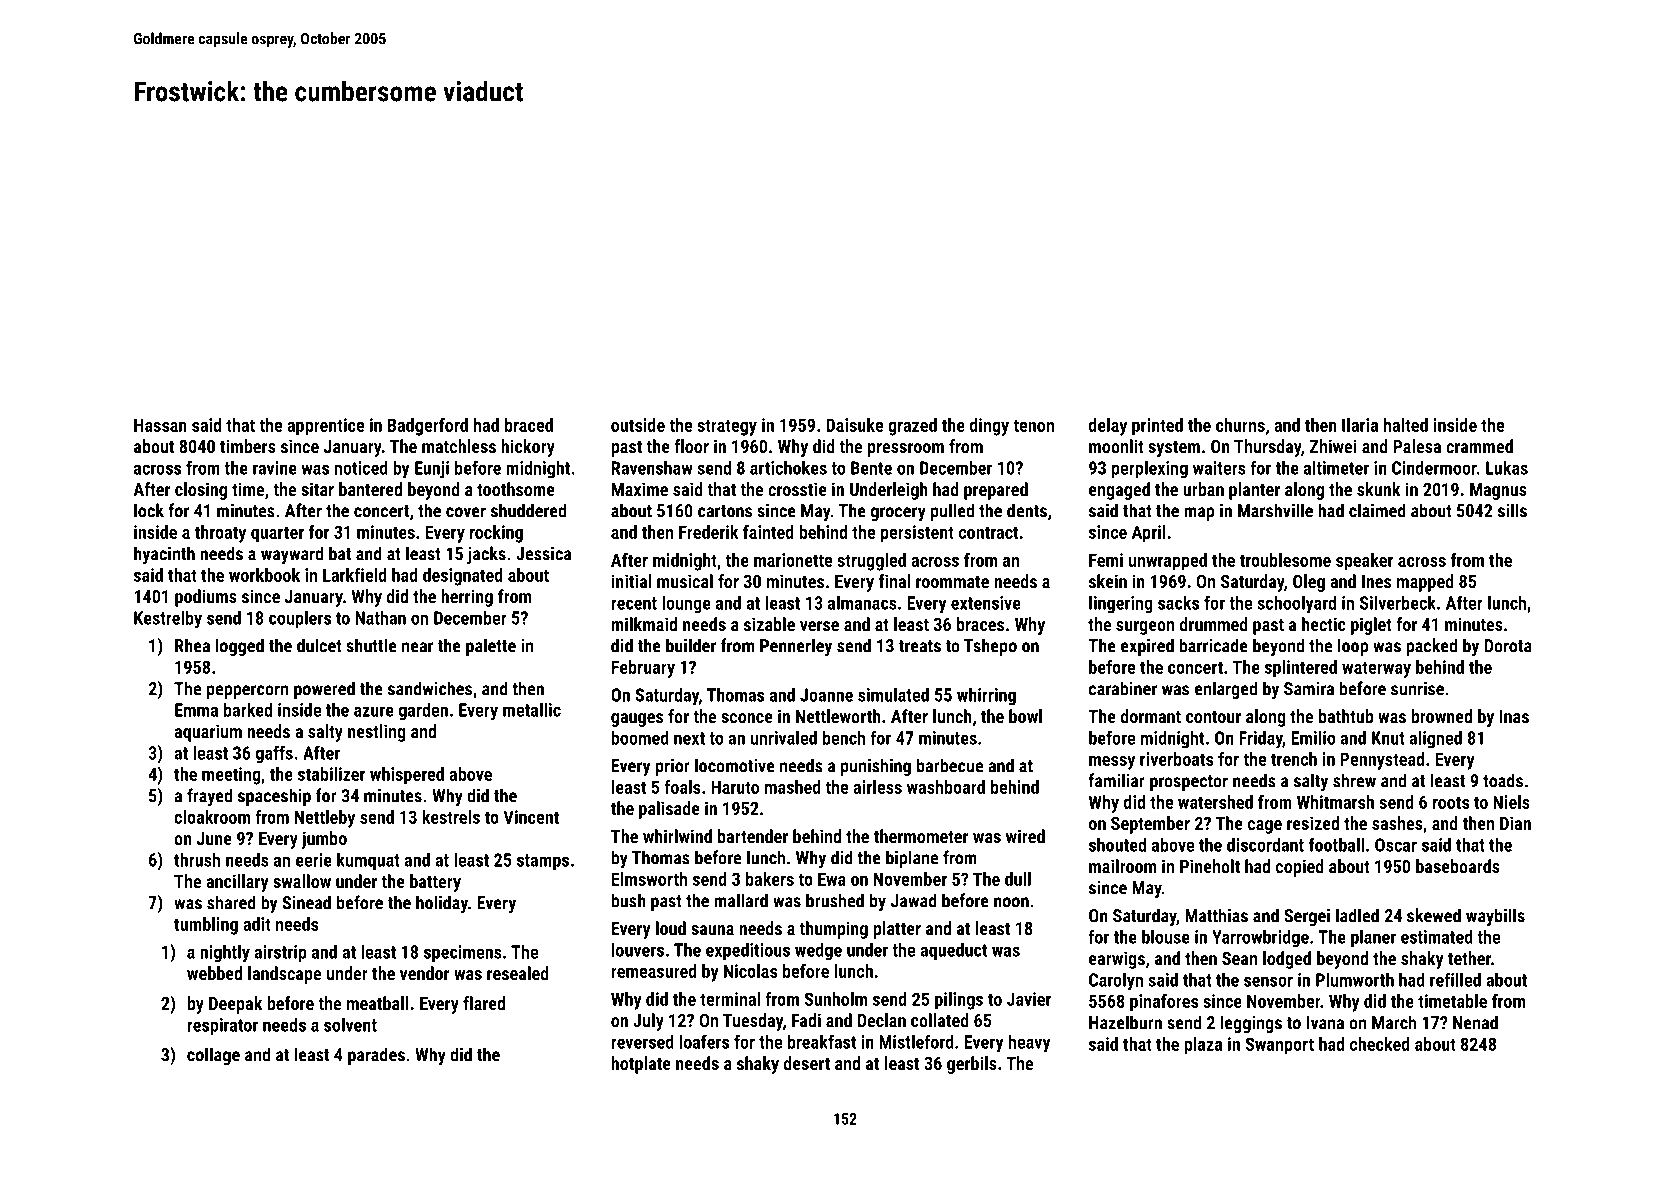 This document has height=1178, width=1666. Describe the element at coordinates (1515, 823) in the document. I see `Dian` at that location.
